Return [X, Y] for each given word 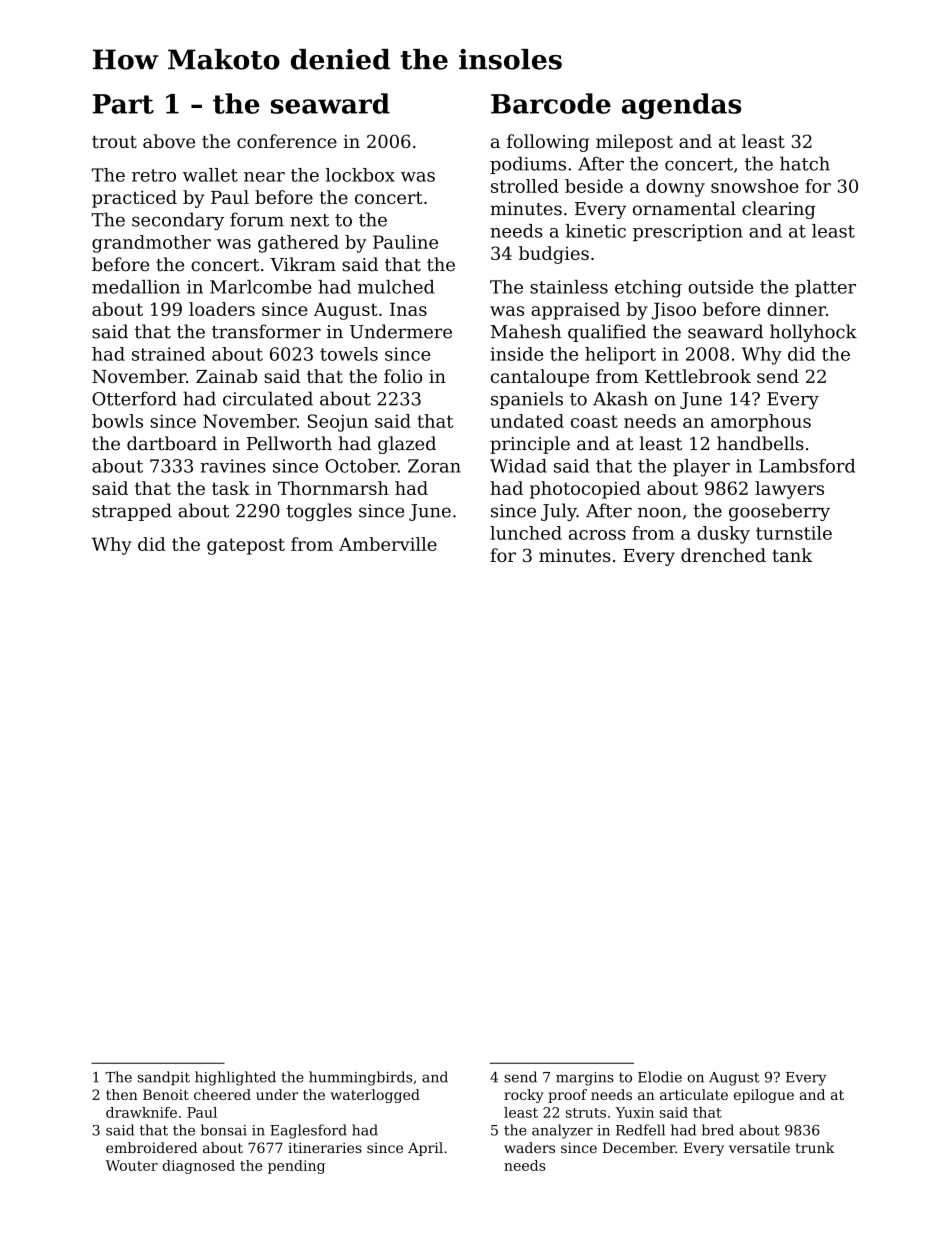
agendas [681, 106]
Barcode [551, 103]
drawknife [141, 1112]
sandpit [163, 1078]
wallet [210, 175]
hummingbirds [360, 1078]
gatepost [246, 546]
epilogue [764, 1096]
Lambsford [807, 466]
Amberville [388, 544]
